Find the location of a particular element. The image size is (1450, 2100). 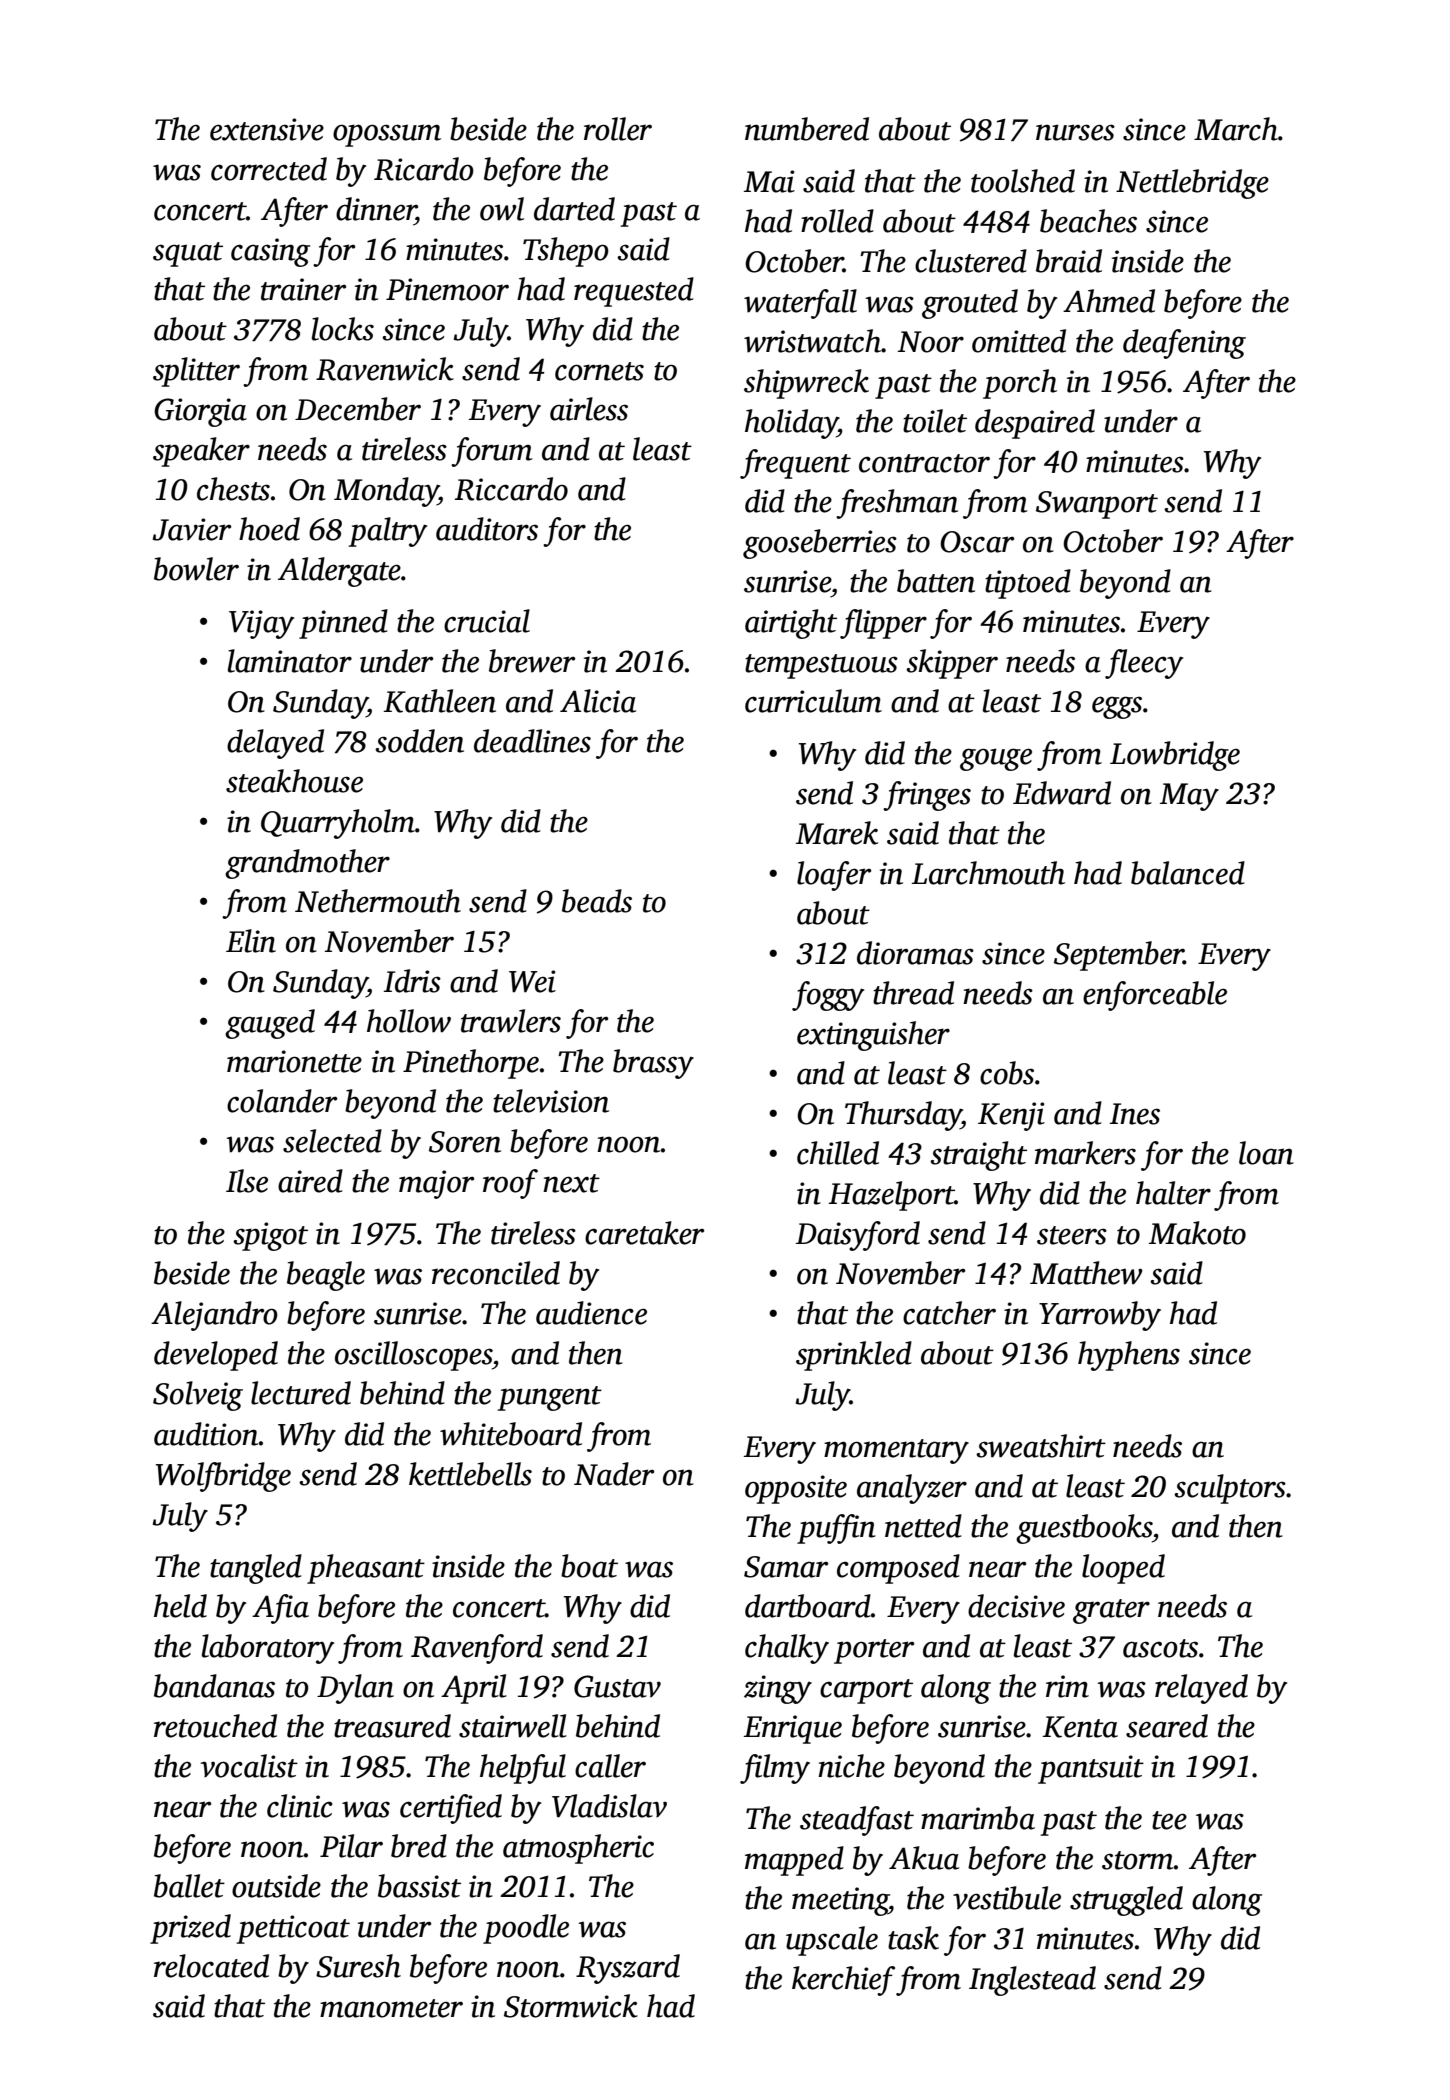

manometer is located at coordinates (391, 2008).
